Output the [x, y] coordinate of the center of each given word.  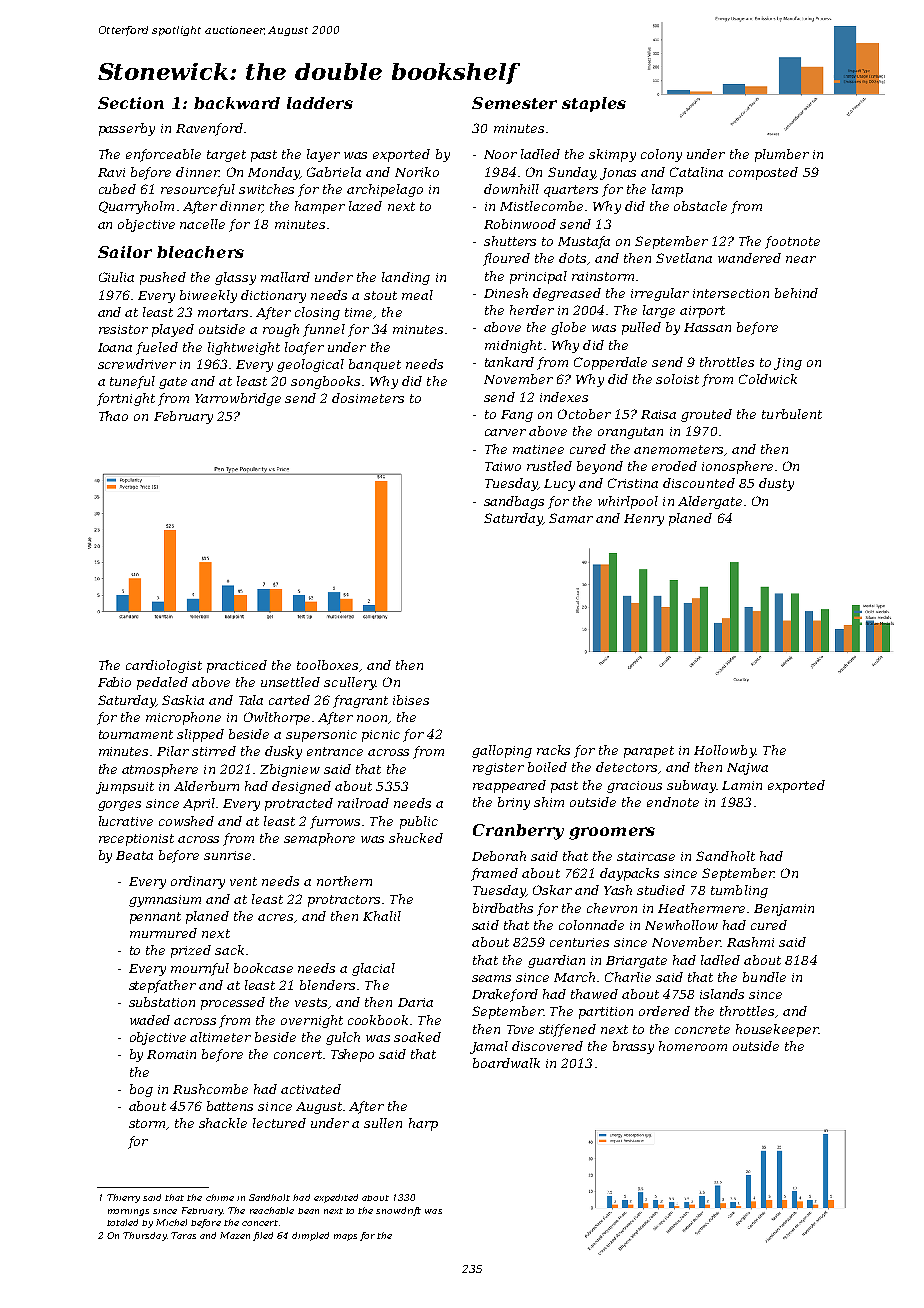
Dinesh [506, 293]
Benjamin [784, 910]
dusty [776, 484]
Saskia [183, 700]
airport [702, 312]
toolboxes [327, 665]
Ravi [111, 172]
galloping [502, 751]
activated [311, 1089]
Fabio [114, 682]
